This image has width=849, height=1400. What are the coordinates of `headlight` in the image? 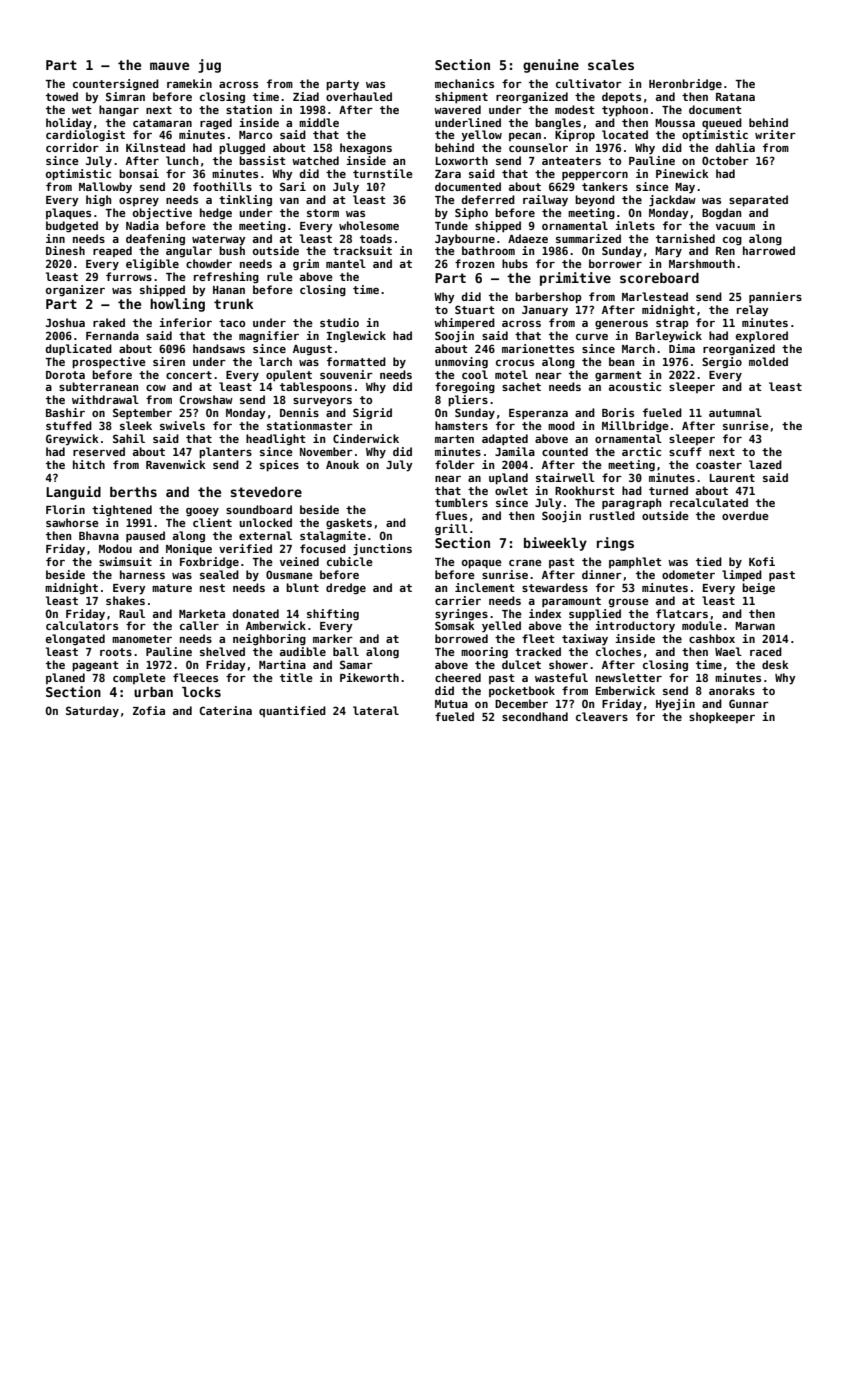 It's located at (275, 439).
